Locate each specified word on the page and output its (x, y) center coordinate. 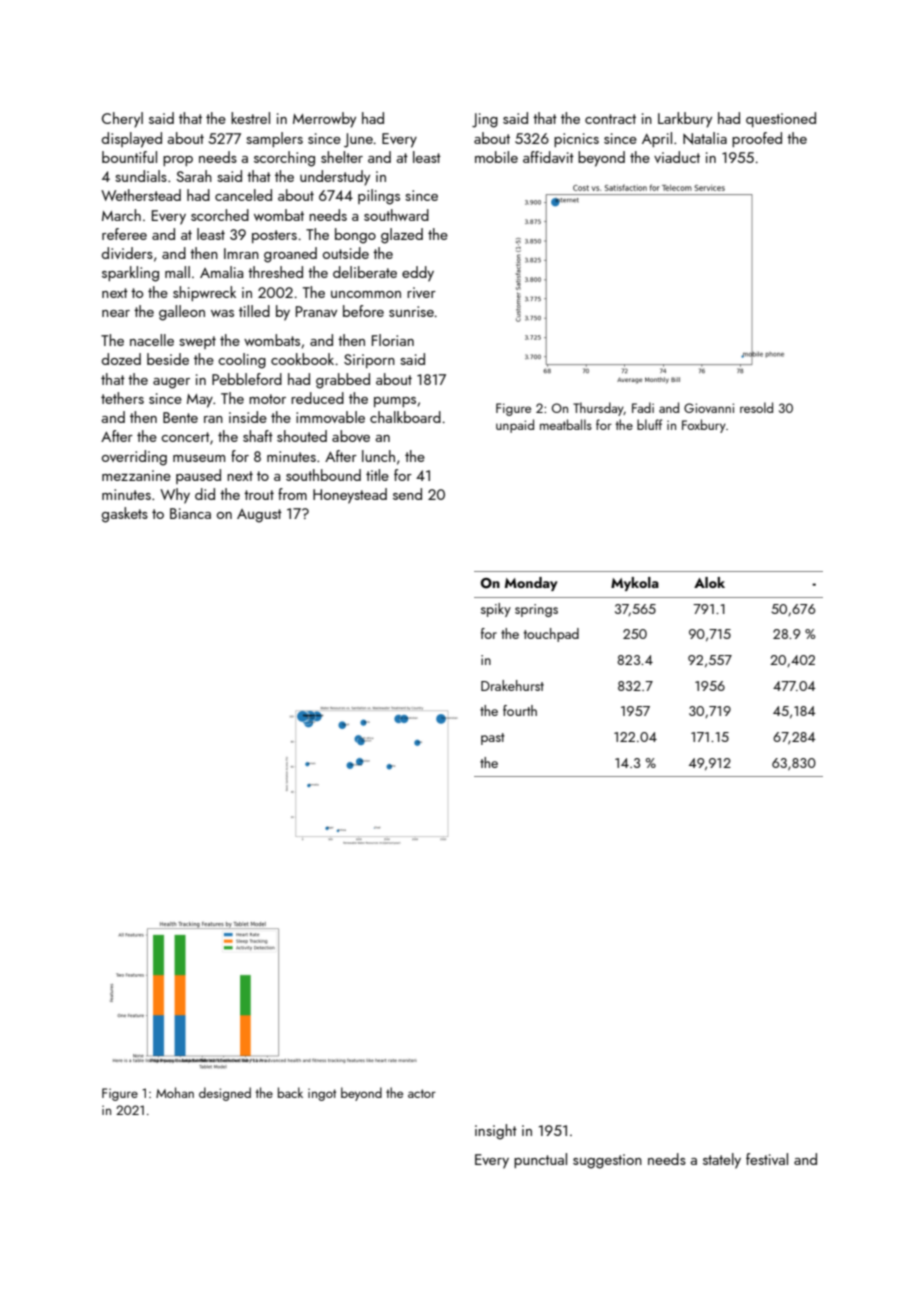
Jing (485, 120)
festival (767, 1159)
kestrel (250, 118)
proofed (757, 139)
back (290, 1092)
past (493, 739)
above (351, 436)
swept (197, 342)
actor (422, 1093)
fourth (520, 710)
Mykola (635, 584)
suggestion (607, 1161)
